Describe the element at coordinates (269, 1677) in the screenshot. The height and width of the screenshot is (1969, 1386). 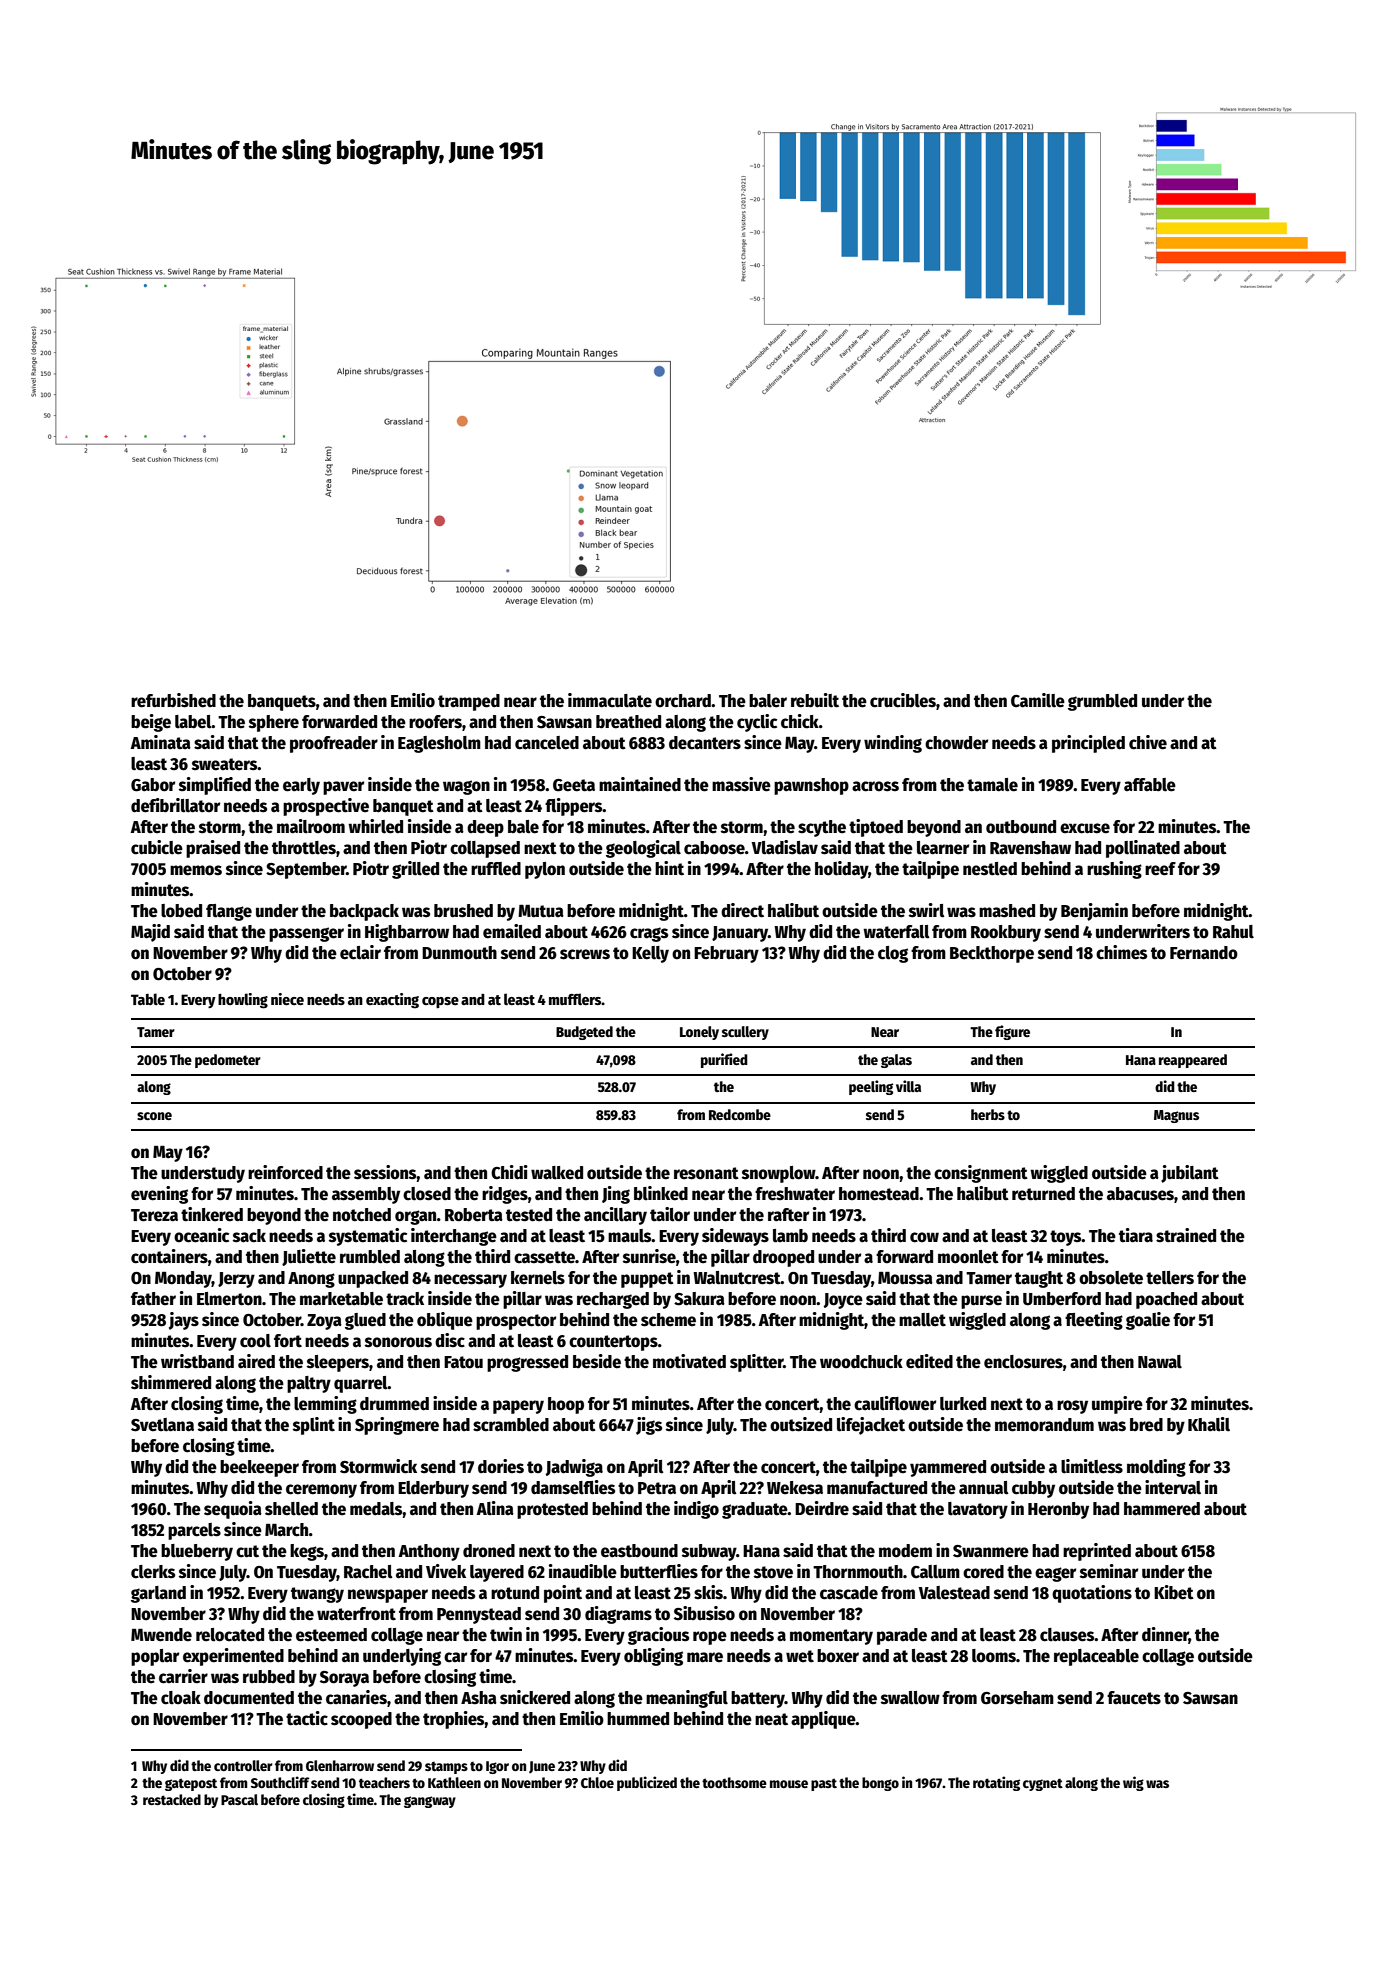
I see `rubbed` at that location.
